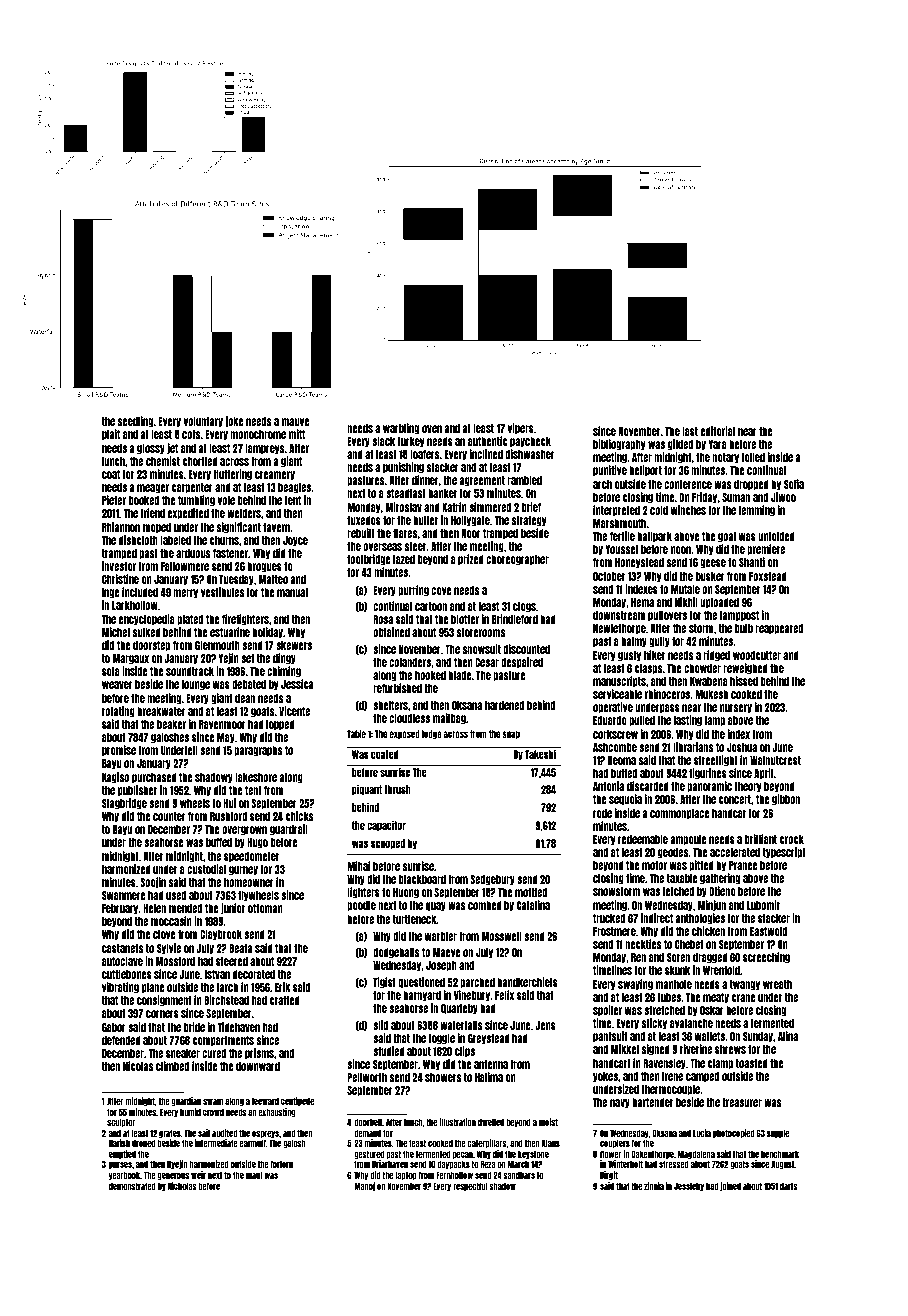 Image resolution: width=908 pixels, height=1316 pixels. Describe the element at coordinates (397, 789) in the screenshot. I see `thrush` at that location.
